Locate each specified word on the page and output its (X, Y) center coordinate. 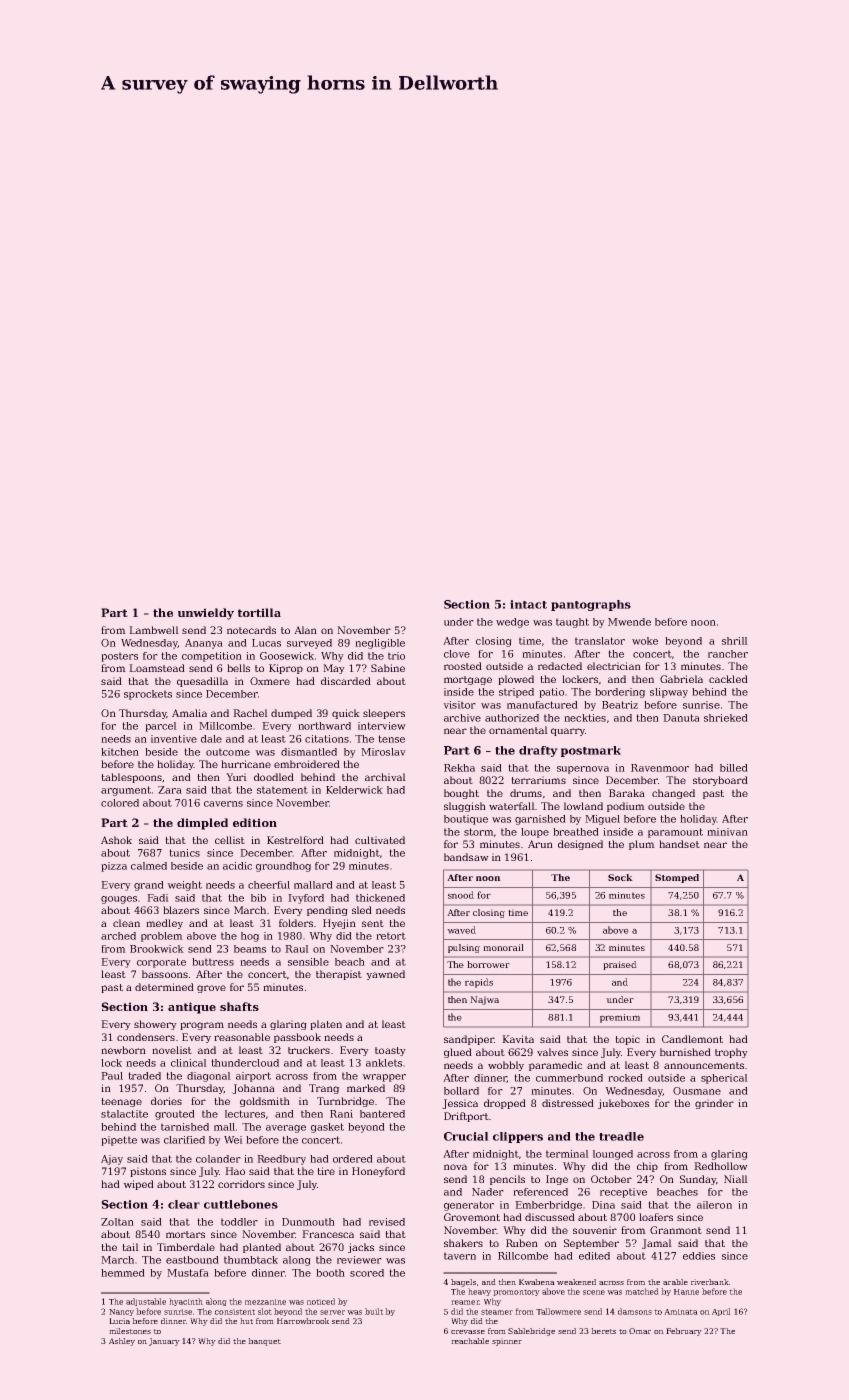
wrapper (384, 1078)
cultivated (380, 840)
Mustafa (188, 1273)
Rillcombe (523, 1256)
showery (155, 1025)
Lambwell (154, 630)
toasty (390, 1051)
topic (627, 1040)
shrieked (726, 718)
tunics (184, 853)
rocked (625, 1078)
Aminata (681, 1312)
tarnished (185, 1127)
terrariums (538, 780)
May (334, 669)
